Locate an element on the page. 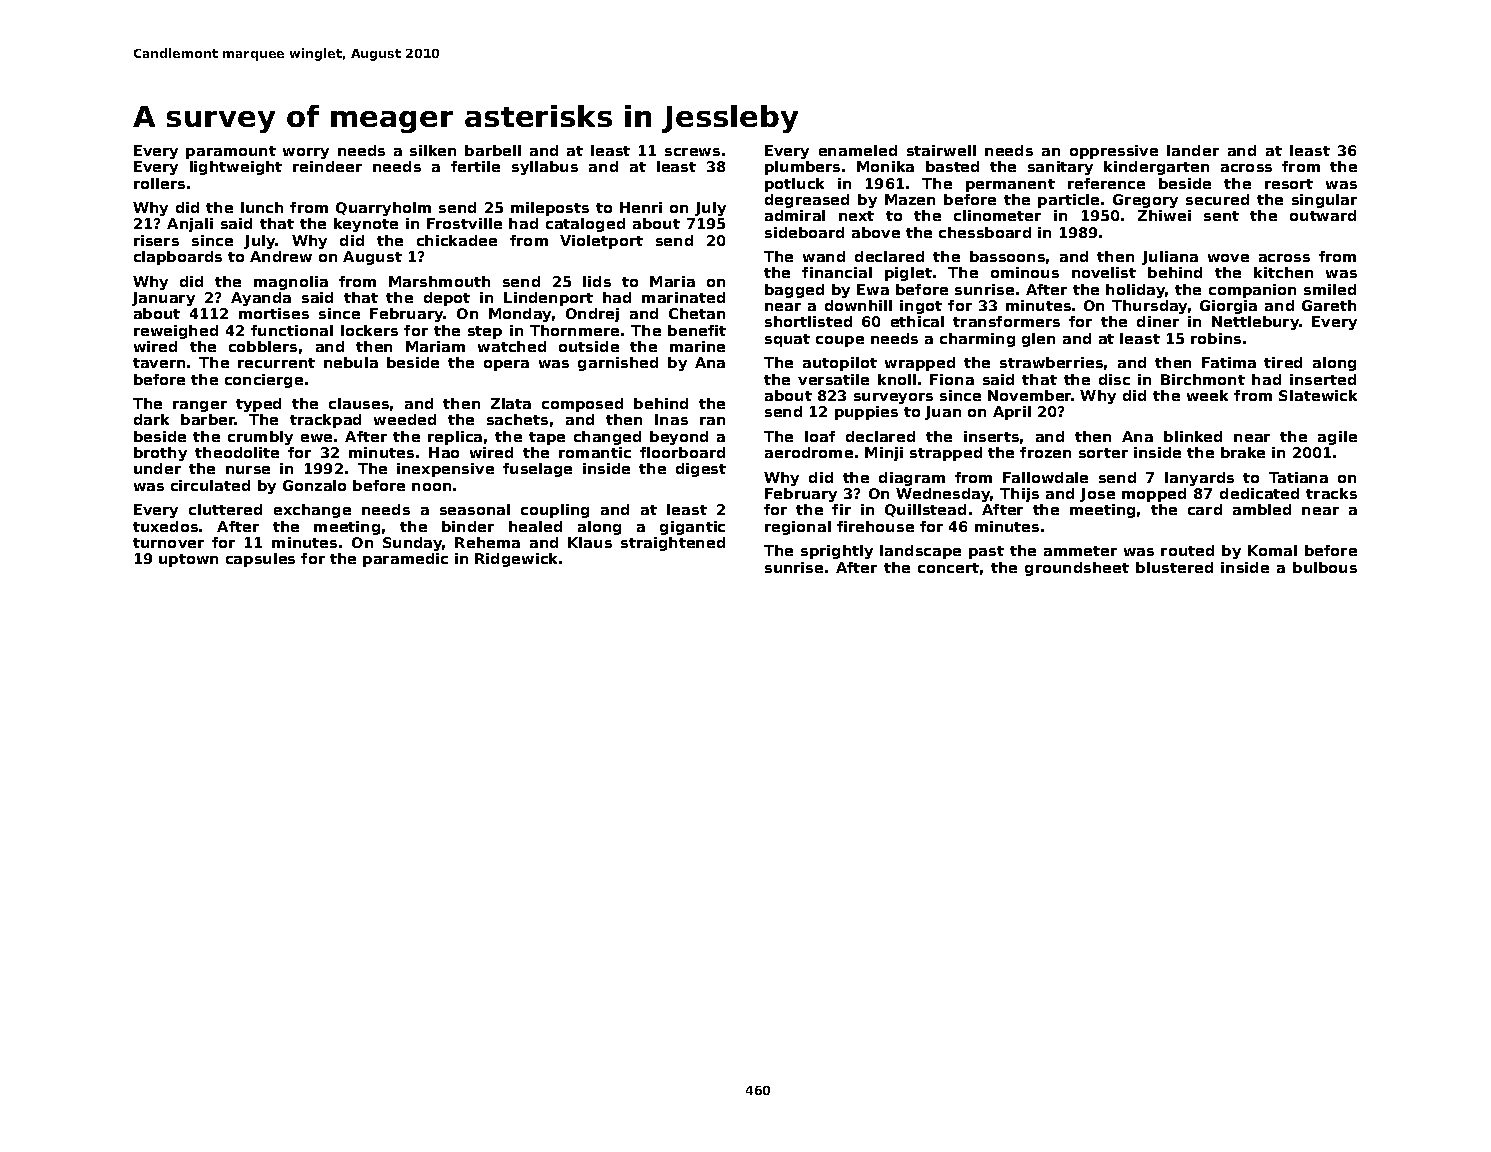 This document has height=1152, width=1491. screws is located at coordinates (692, 152).
